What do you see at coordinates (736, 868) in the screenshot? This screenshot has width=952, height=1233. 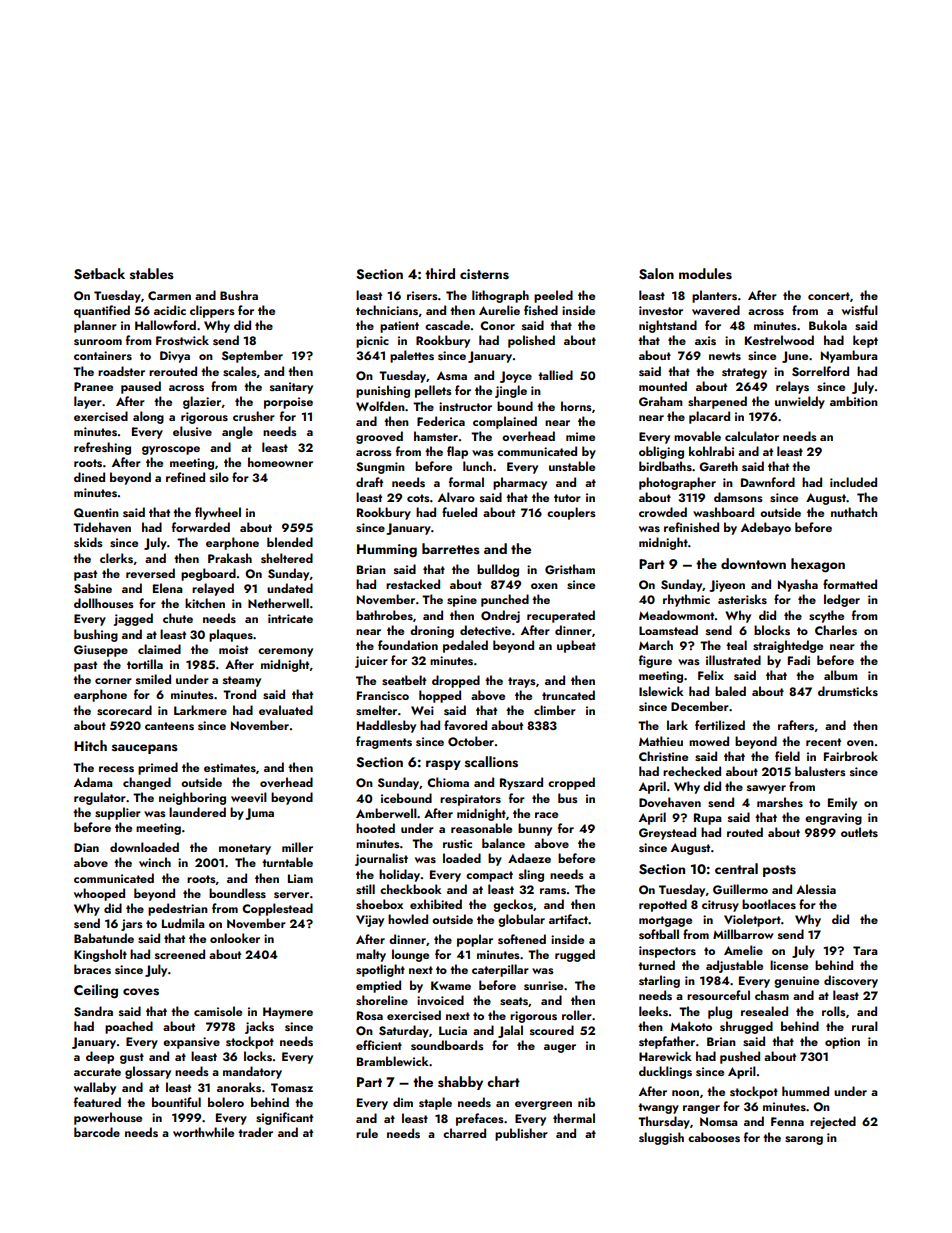 I see `central` at bounding box center [736, 868].
